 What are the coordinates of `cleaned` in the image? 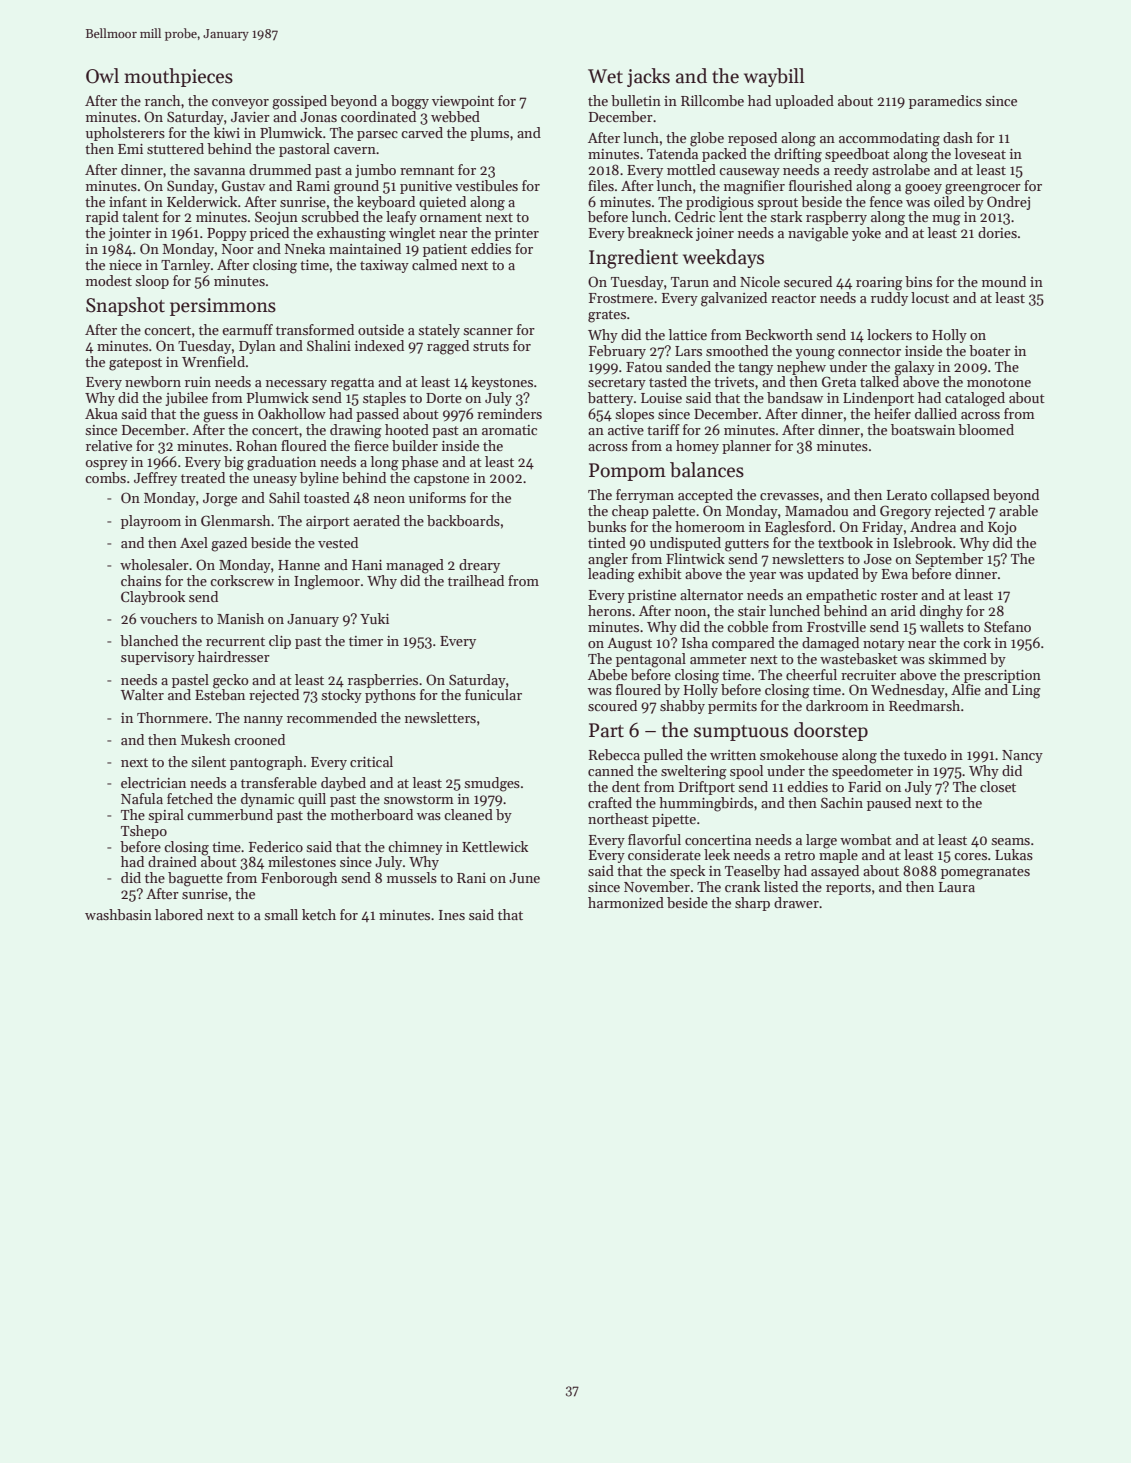 It's located at (468, 814).
